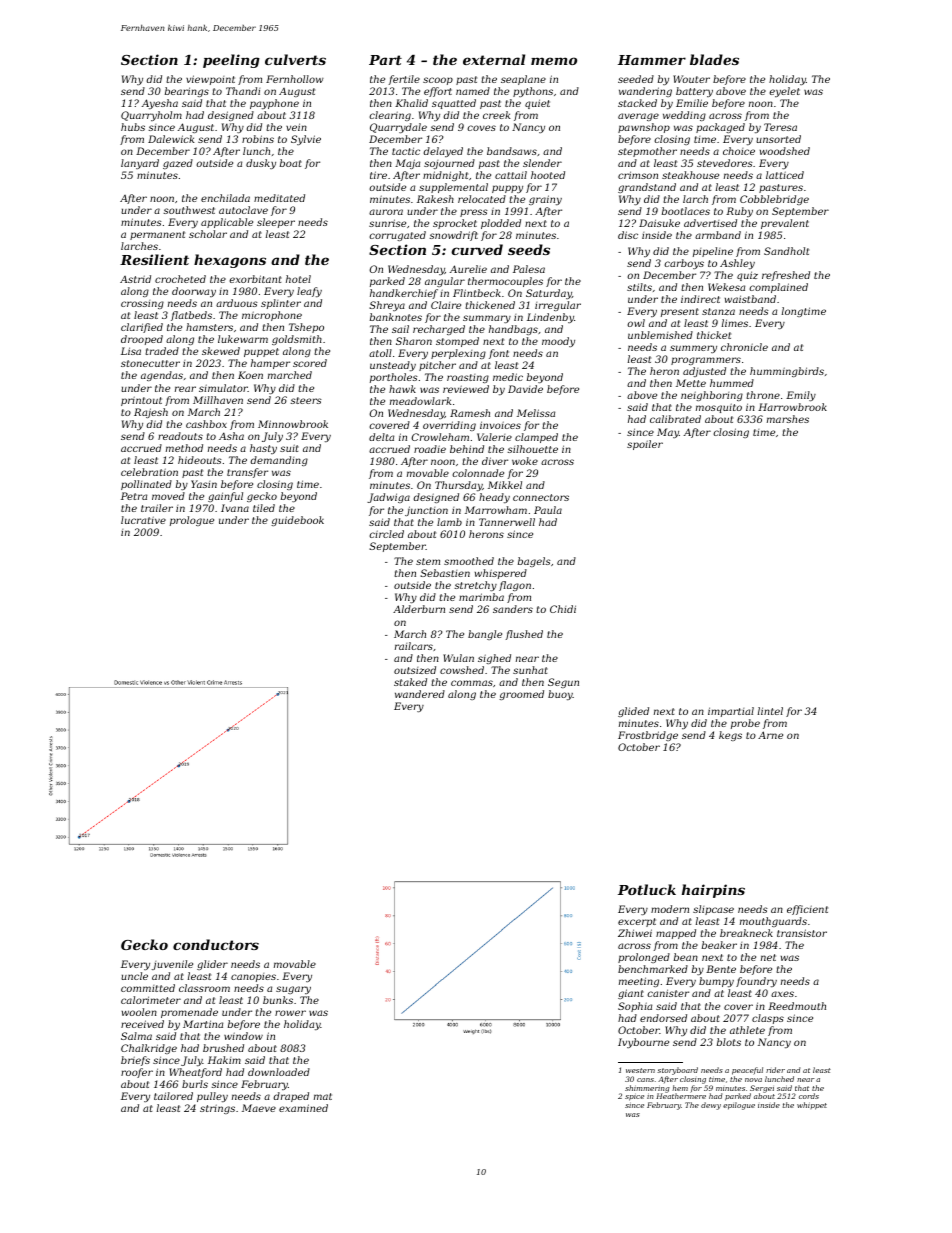 This image has width=952, height=1233. What do you see at coordinates (135, 1061) in the image?
I see `briefs` at bounding box center [135, 1061].
